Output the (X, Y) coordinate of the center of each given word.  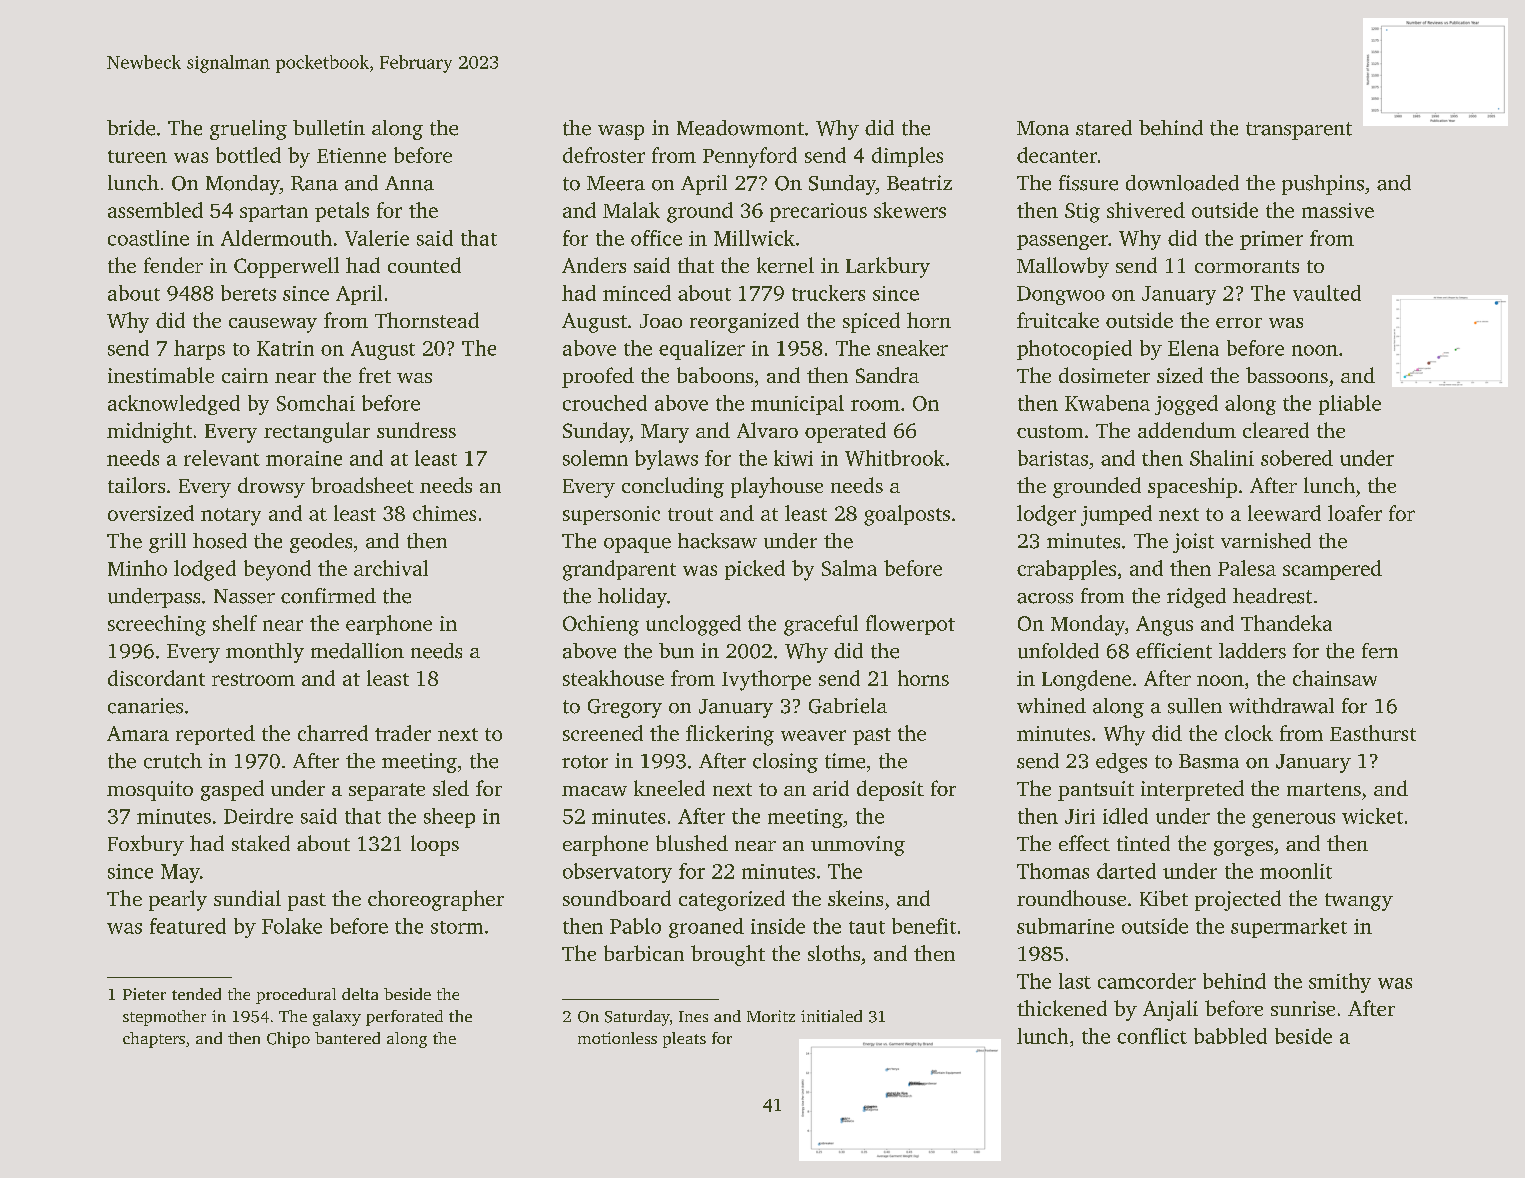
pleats (684, 1040)
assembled (155, 210)
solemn (595, 458)
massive (1338, 210)
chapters (154, 1040)
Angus (1164, 626)
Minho (137, 568)
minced (637, 293)
